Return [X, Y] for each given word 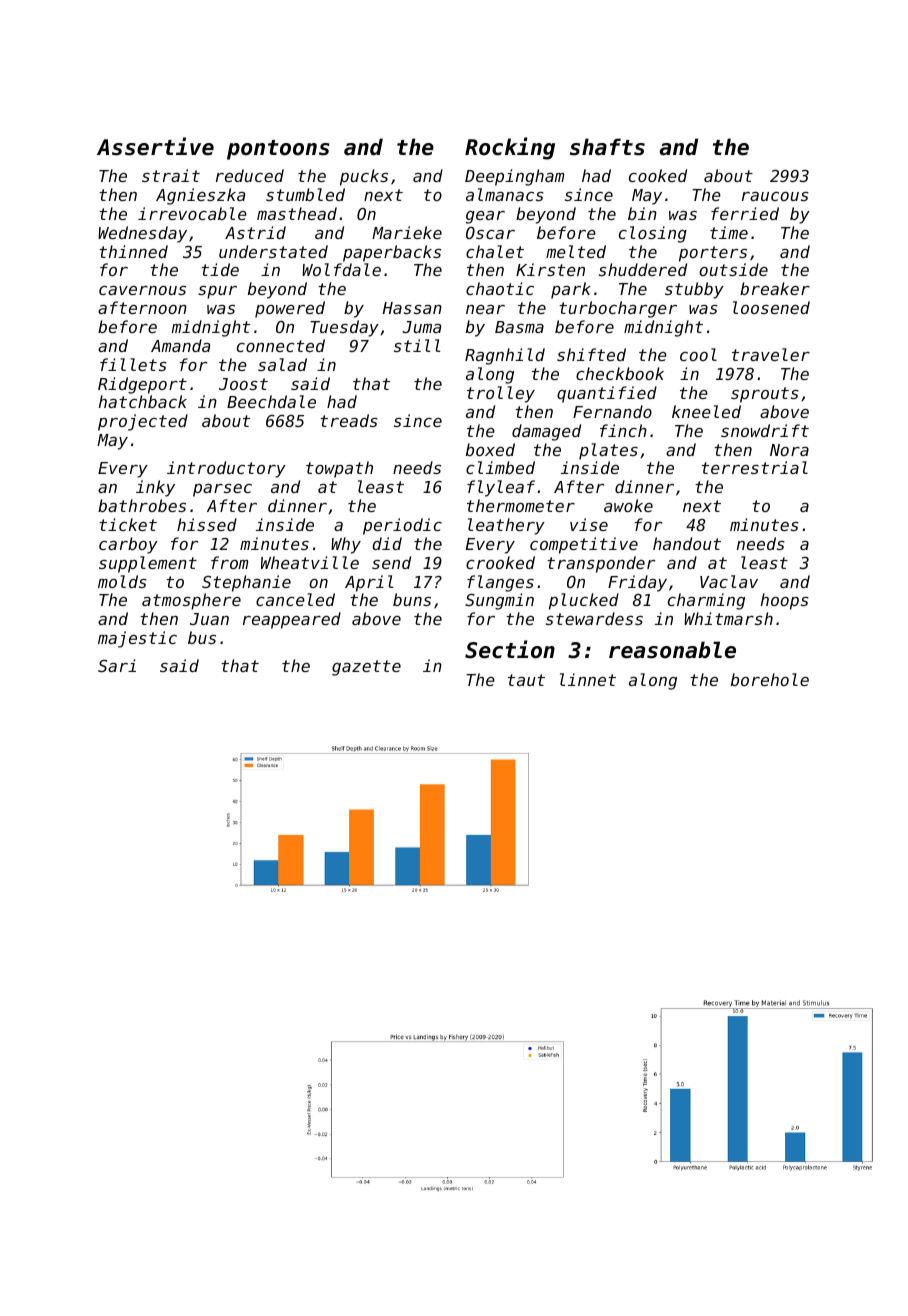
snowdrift [765, 430]
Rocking [510, 148]
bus [202, 637]
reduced [250, 175]
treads [349, 420]
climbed [500, 467]
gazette [366, 668]
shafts [607, 147]
